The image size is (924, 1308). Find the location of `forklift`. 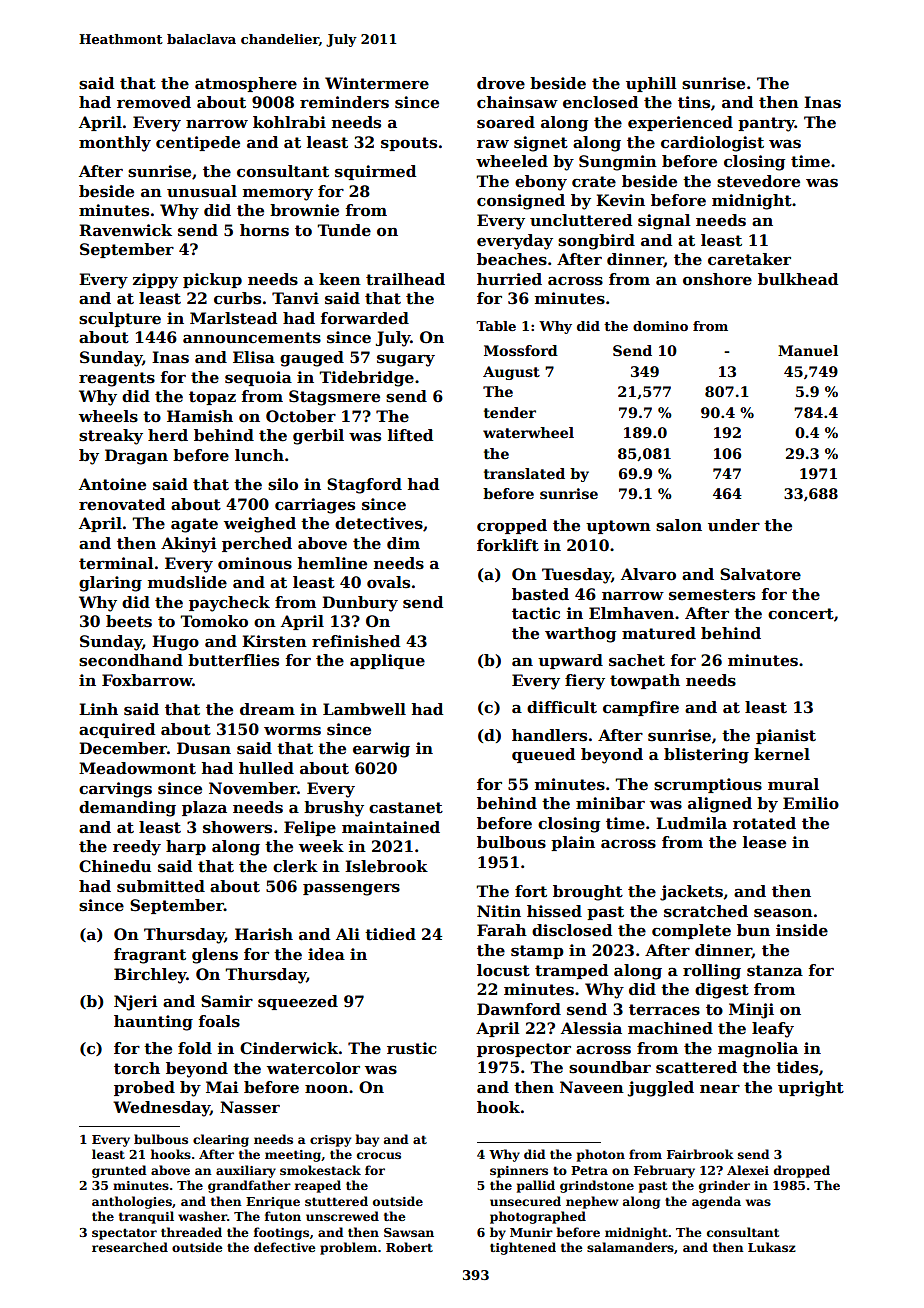

forklift is located at coordinates (508, 545).
